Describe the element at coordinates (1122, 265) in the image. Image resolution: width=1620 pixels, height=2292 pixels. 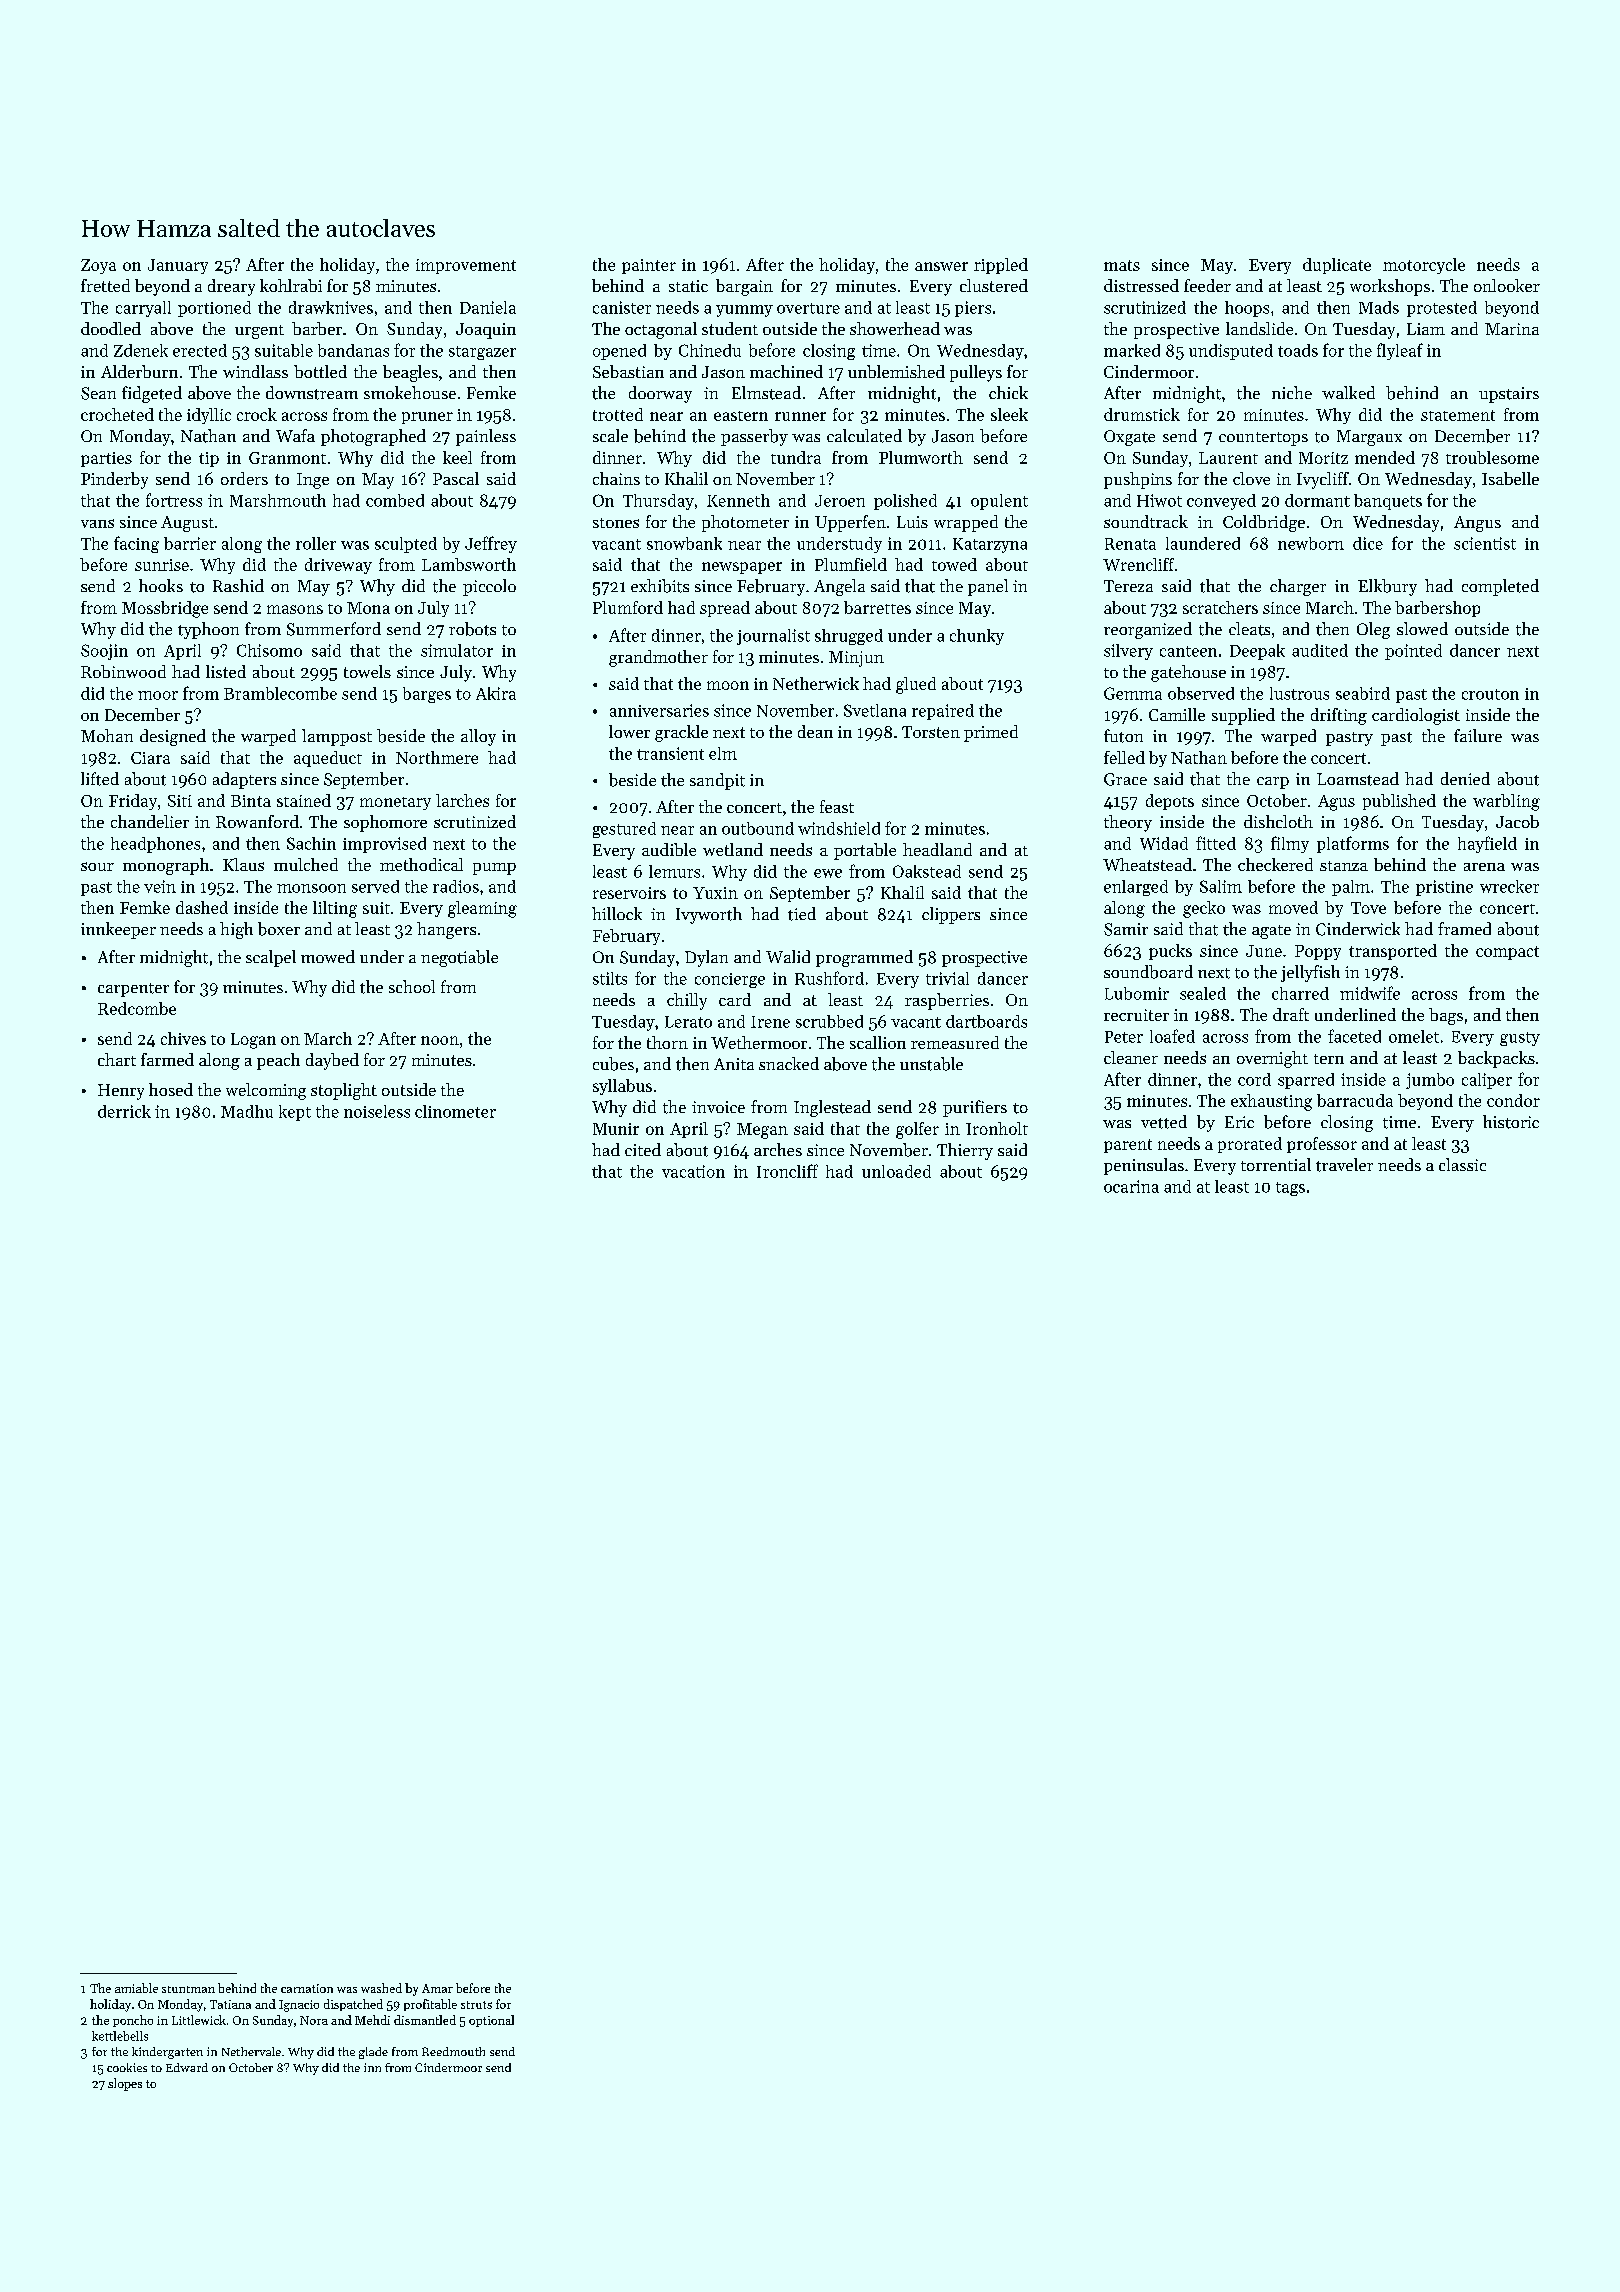
I see `mats` at that location.
